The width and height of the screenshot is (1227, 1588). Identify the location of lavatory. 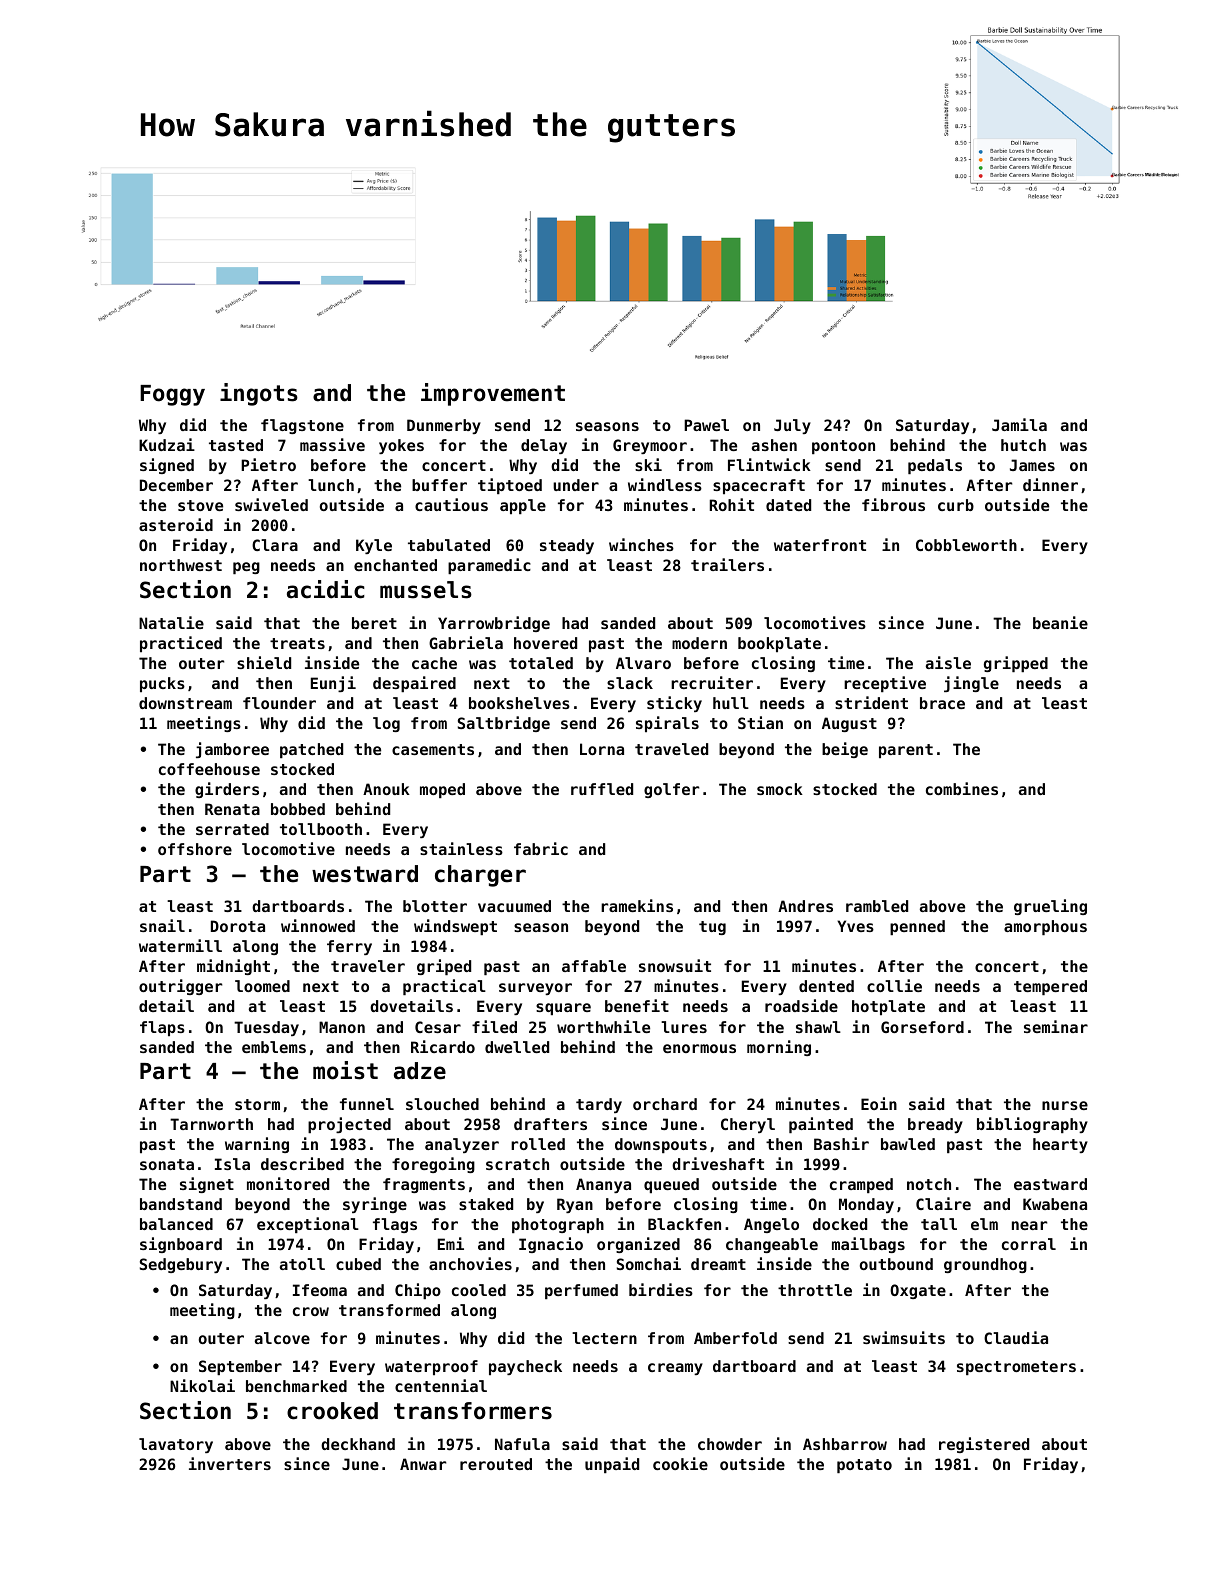
(176, 1445).
